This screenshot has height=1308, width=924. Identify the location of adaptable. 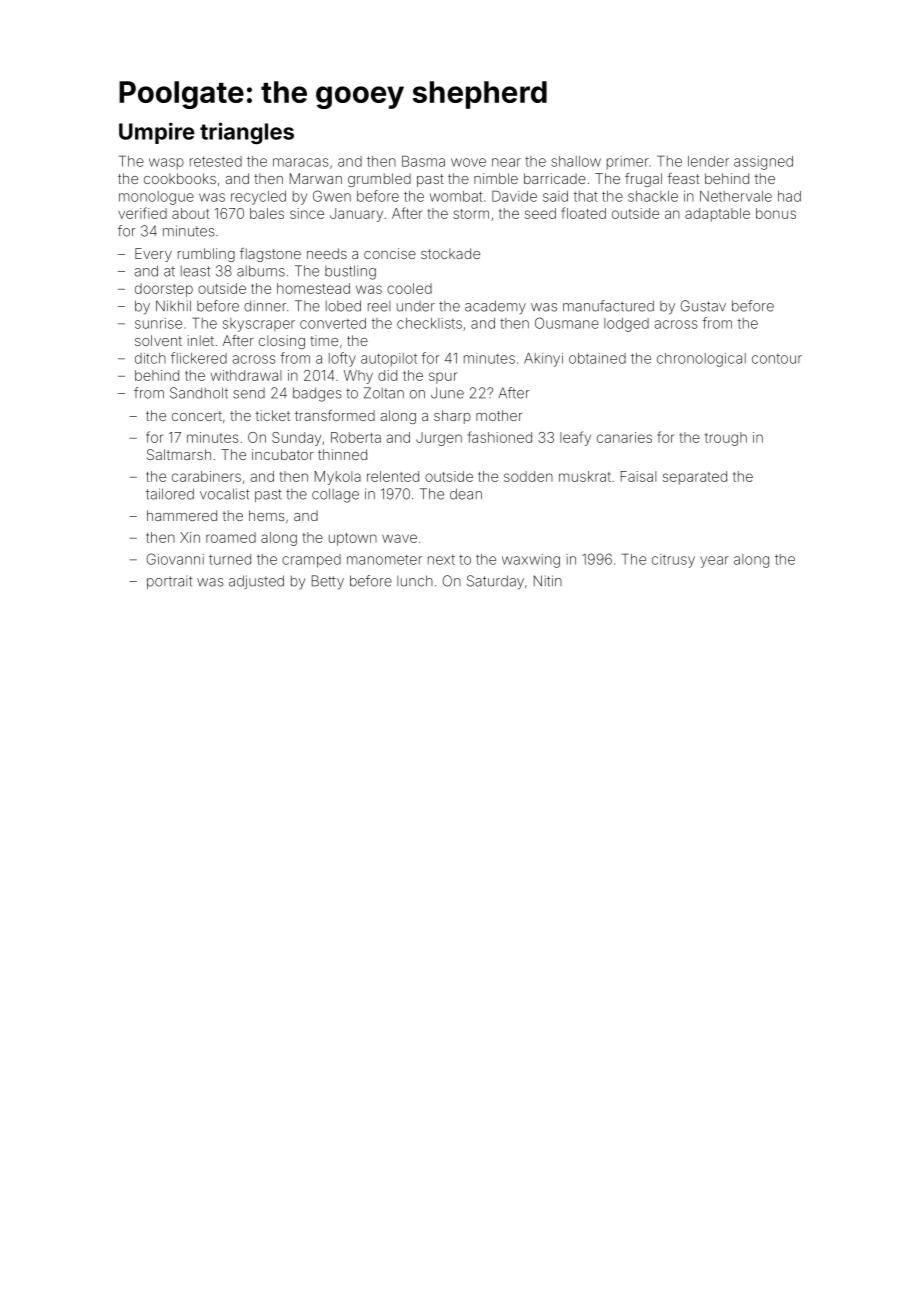
(717, 215).
